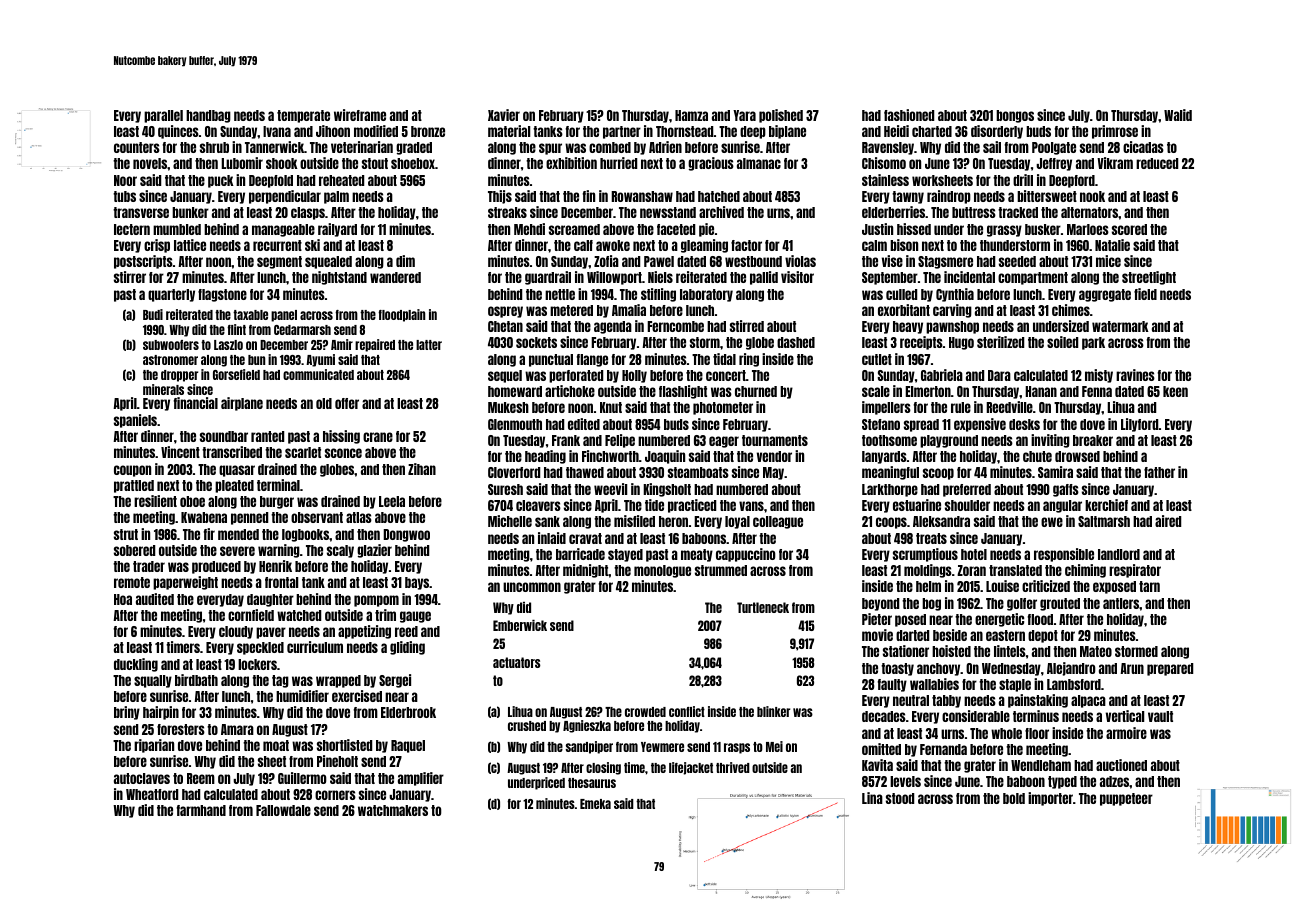 This page has width=1308, height=924. I want to click on Stagsmere, so click(945, 262).
